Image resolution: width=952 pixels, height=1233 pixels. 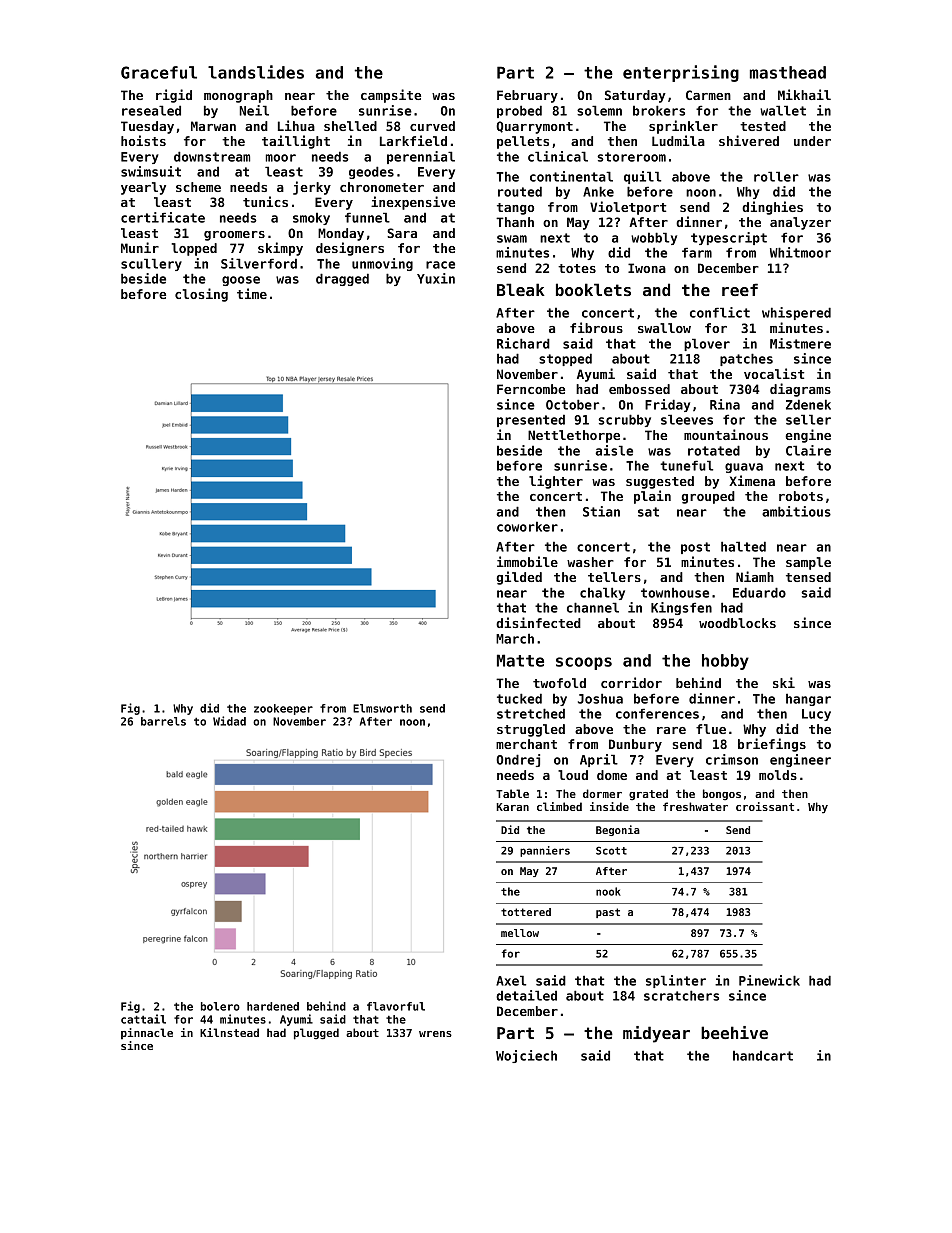 I want to click on vocalist, so click(x=774, y=373).
